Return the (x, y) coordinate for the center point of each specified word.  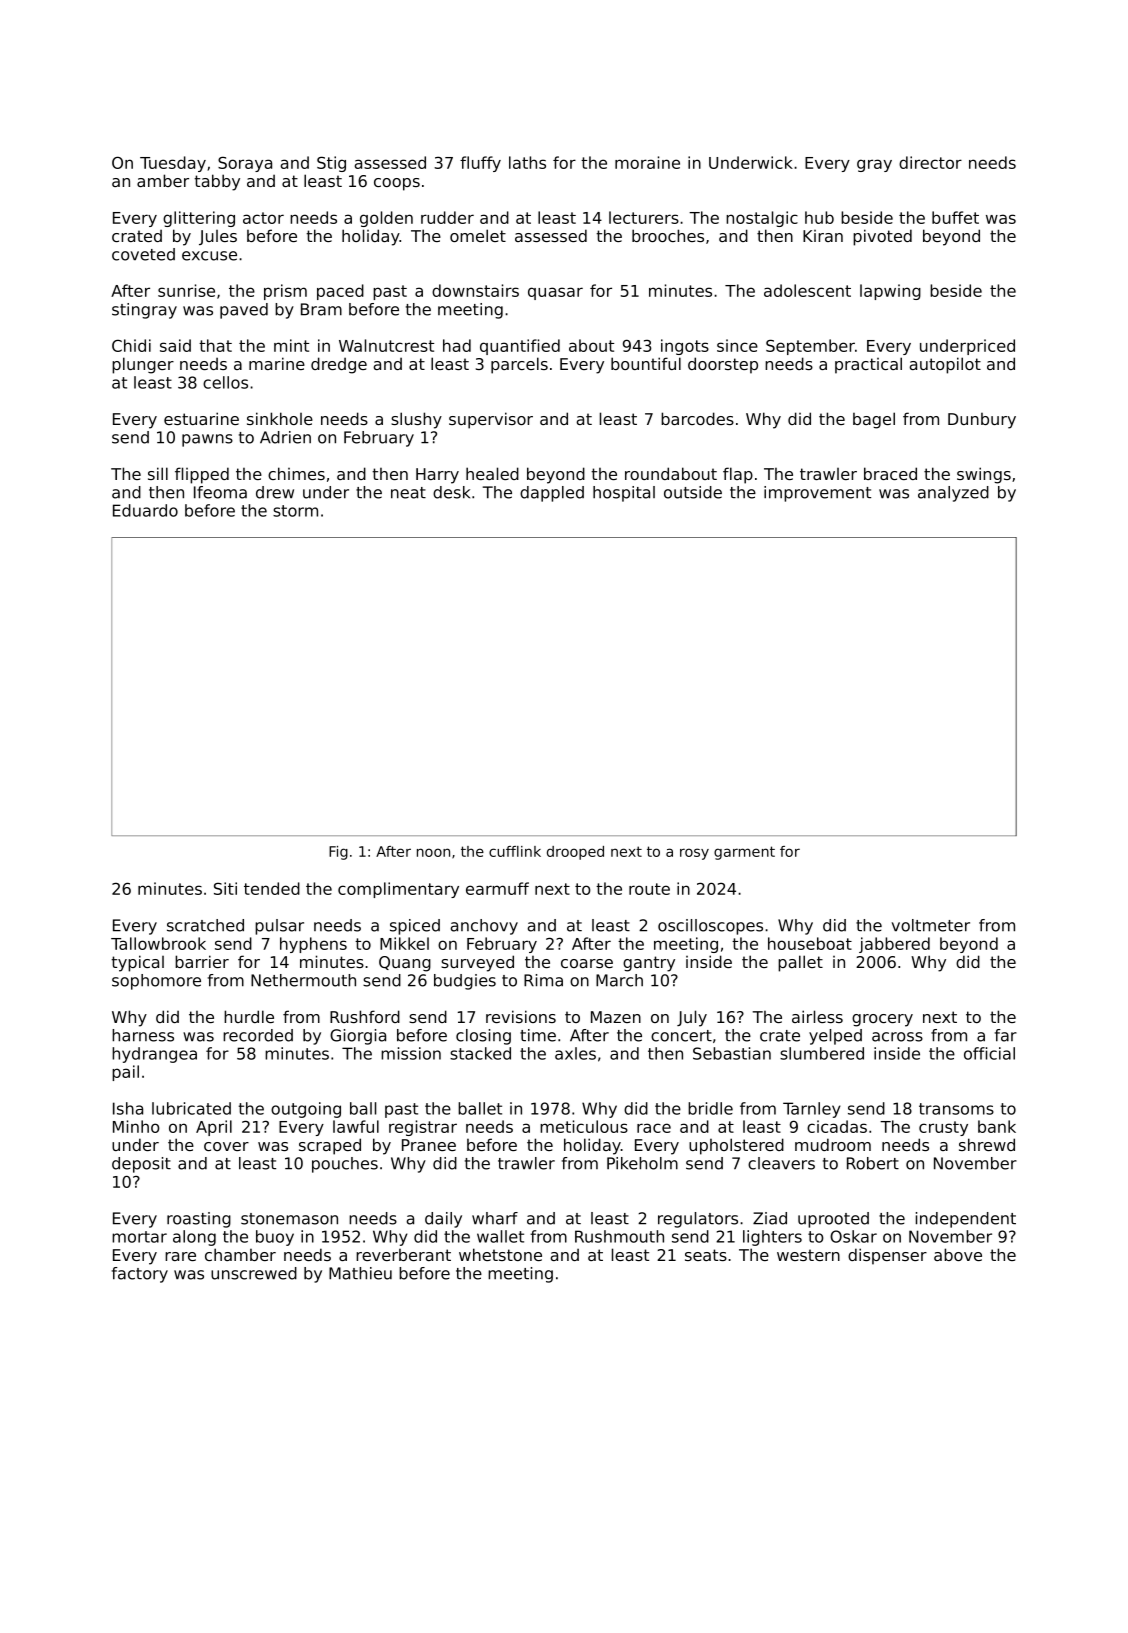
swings (984, 475)
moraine (647, 162)
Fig (338, 853)
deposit (141, 1165)
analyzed (953, 494)
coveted (143, 254)
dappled (552, 494)
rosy (694, 854)
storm (295, 511)
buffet (955, 217)
